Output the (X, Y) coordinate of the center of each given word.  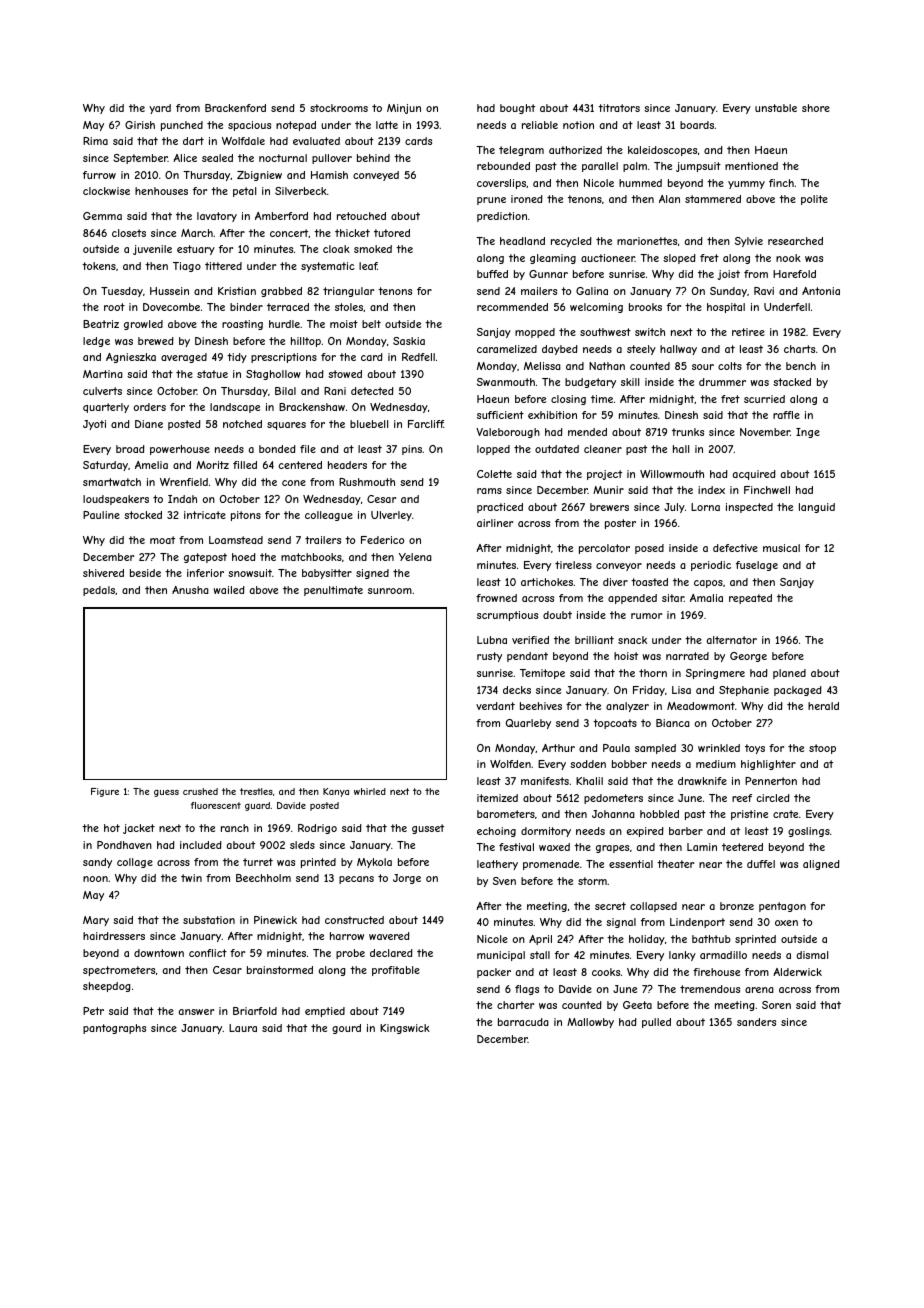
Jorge (407, 879)
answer (196, 1012)
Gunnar (548, 274)
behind (373, 158)
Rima (95, 141)
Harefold (794, 274)
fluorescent (216, 805)
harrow (347, 936)
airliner (495, 523)
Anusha (190, 590)
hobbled (659, 814)
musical (781, 548)
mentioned (751, 166)
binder (246, 307)
